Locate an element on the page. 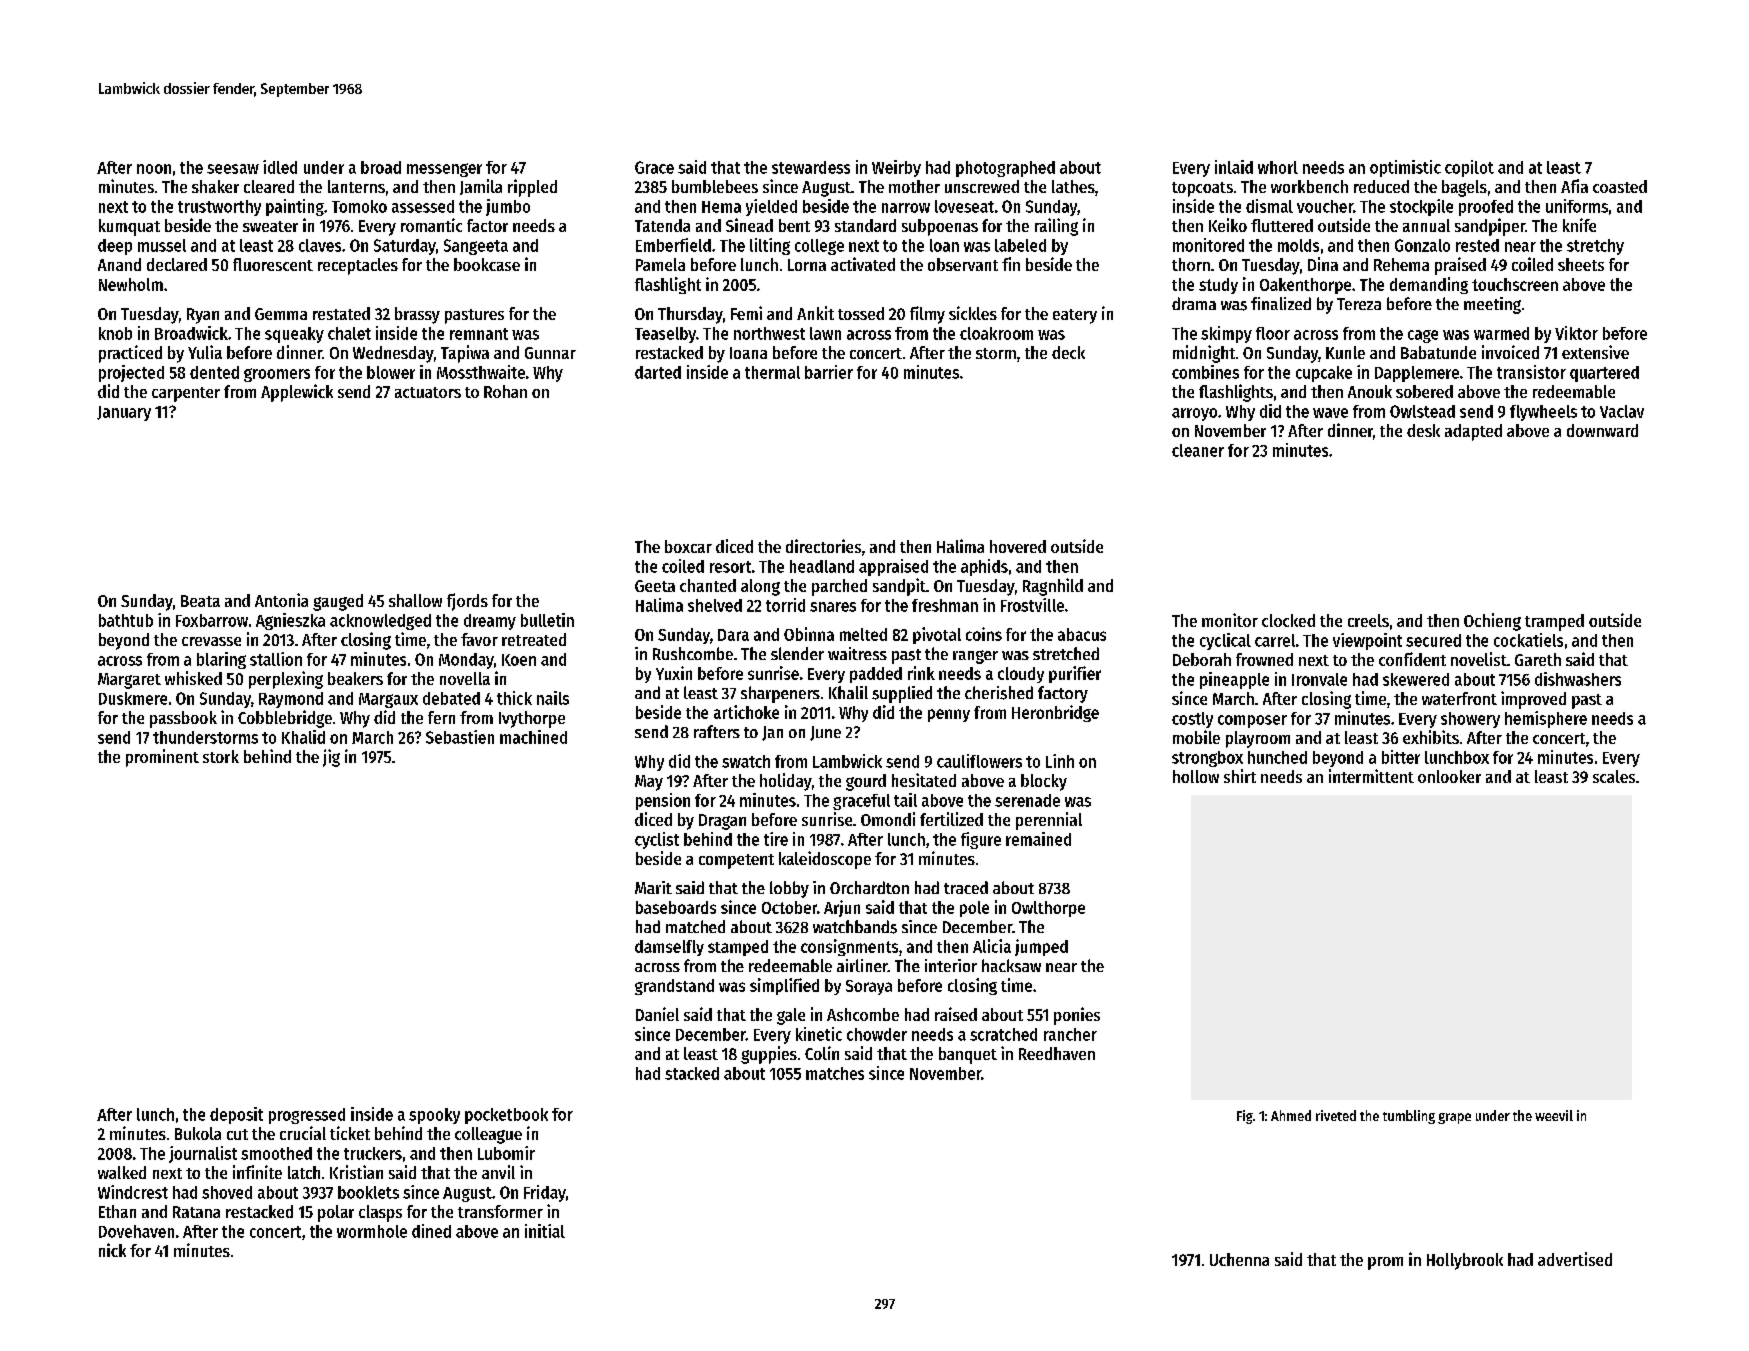 This image has width=1749, height=1351. stamped is located at coordinates (738, 948).
